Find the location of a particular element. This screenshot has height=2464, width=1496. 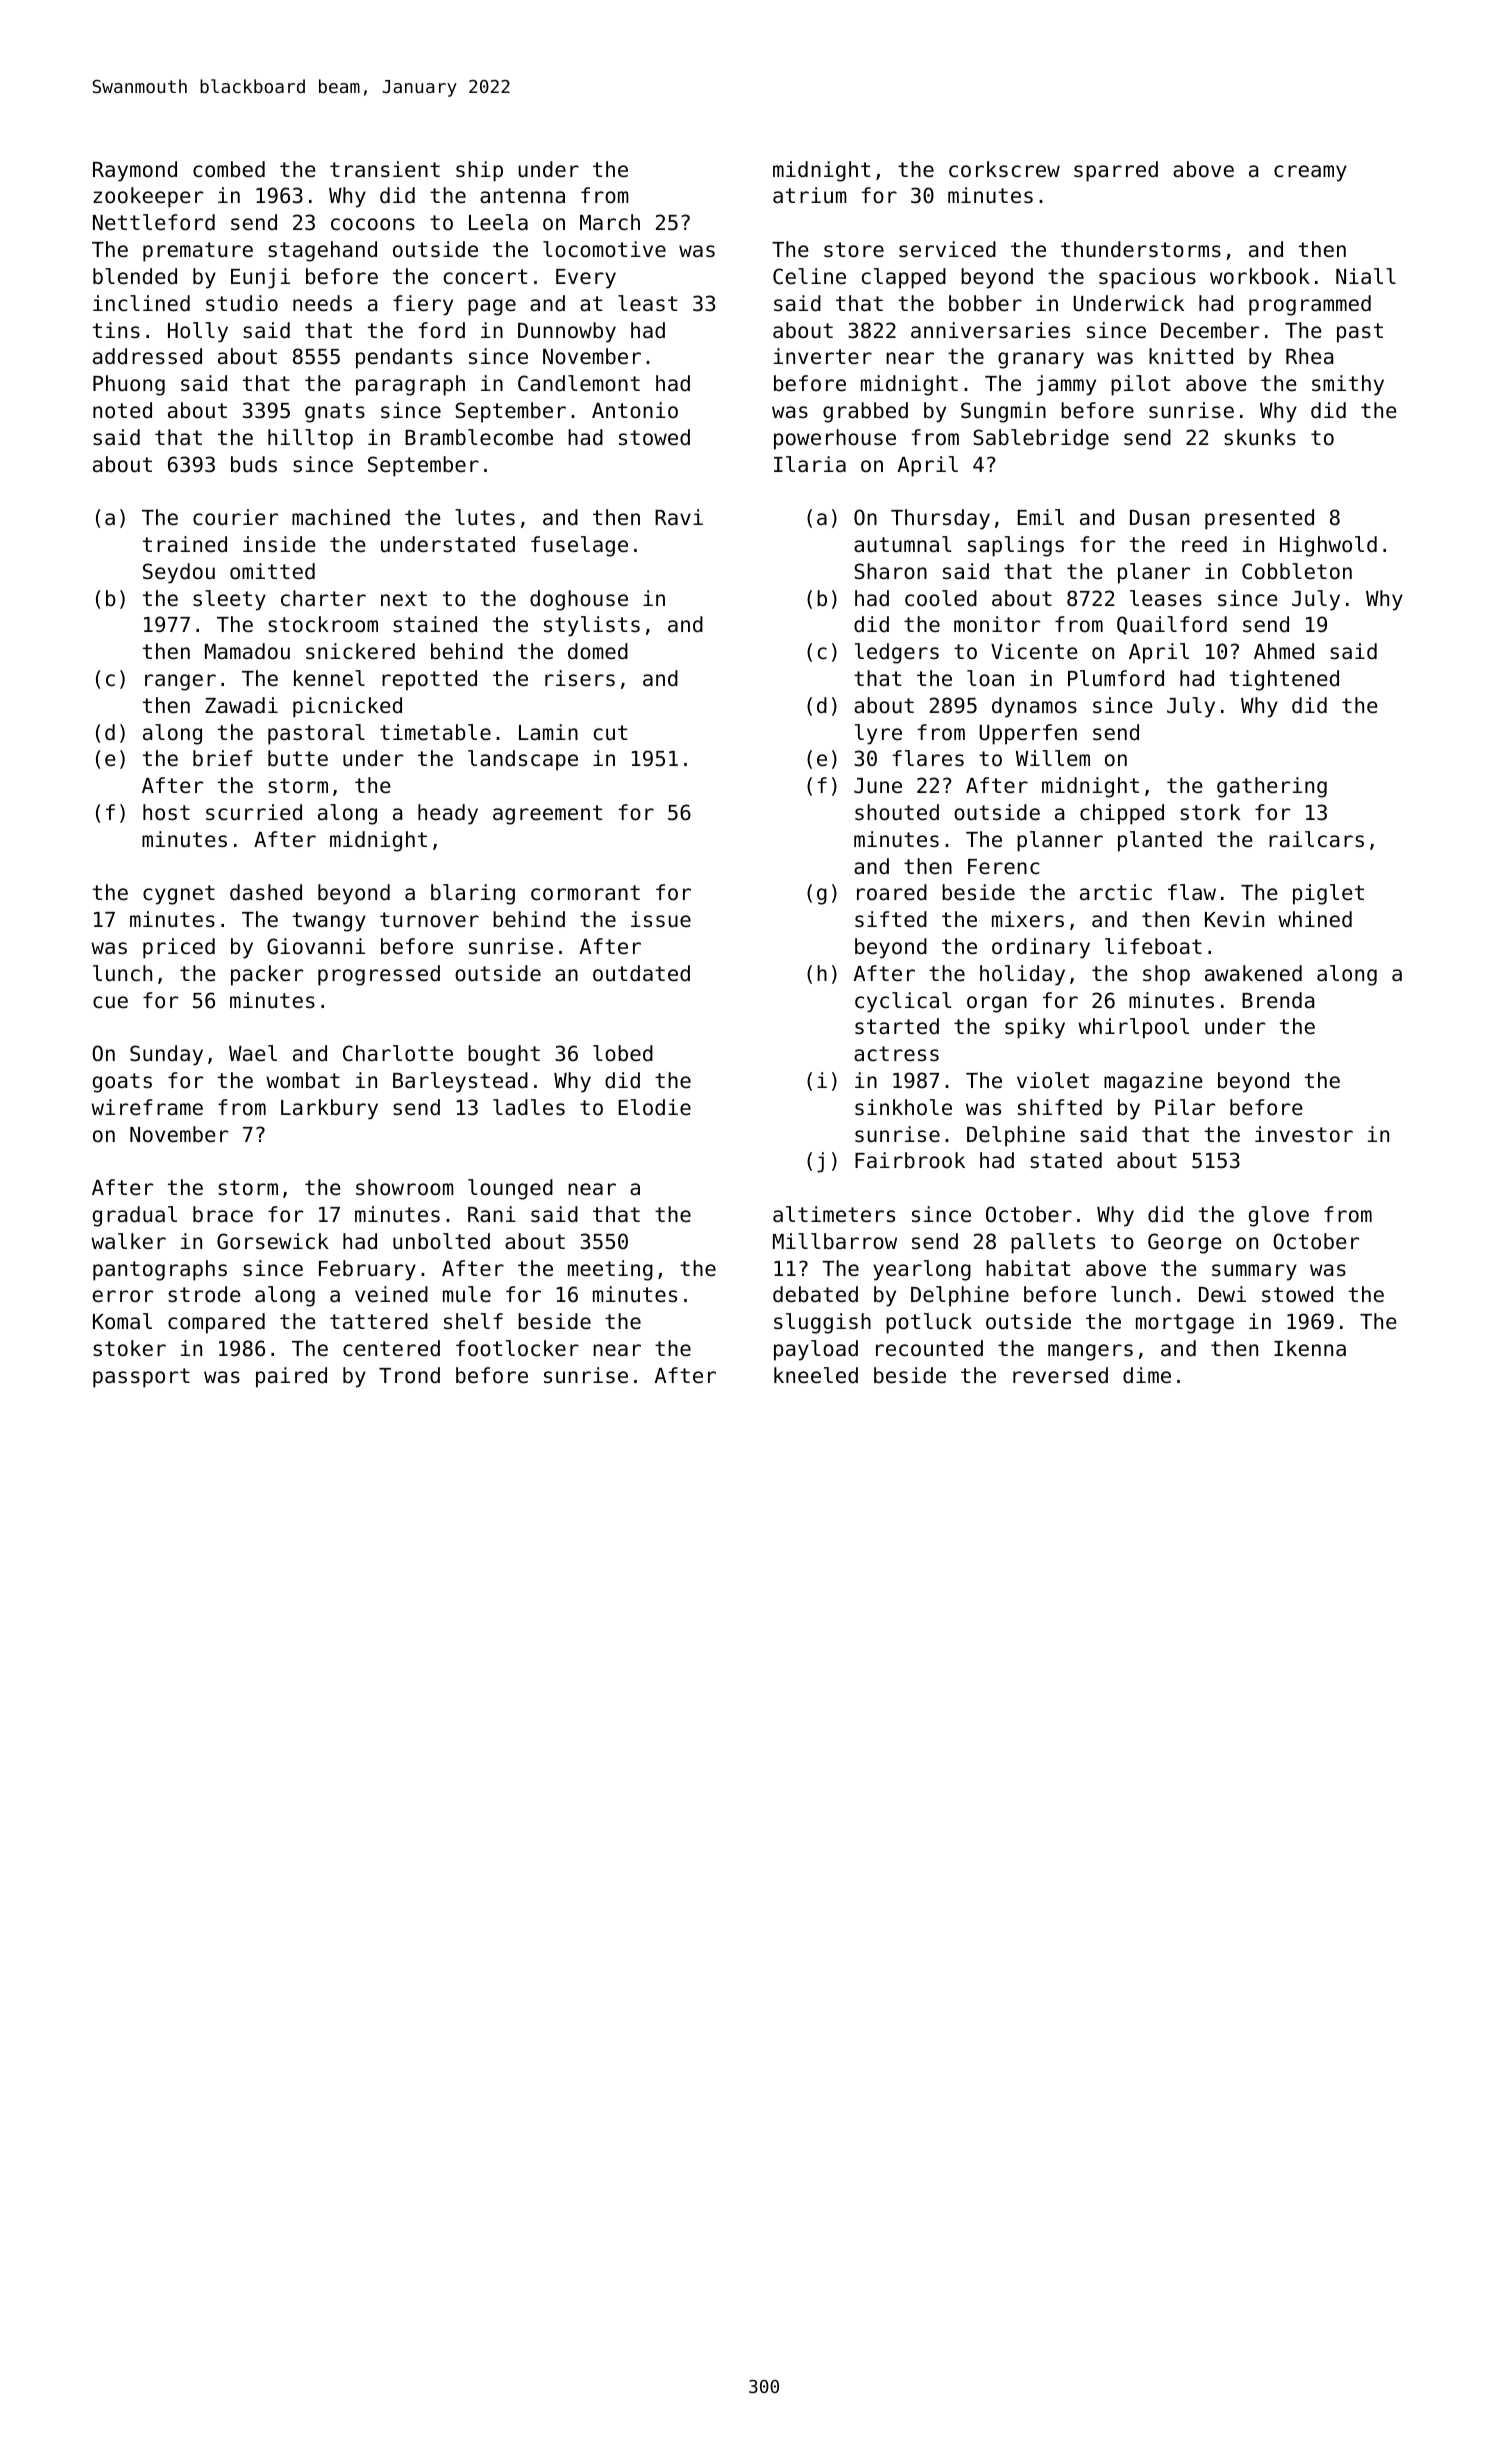

Sharon is located at coordinates (890, 571).
